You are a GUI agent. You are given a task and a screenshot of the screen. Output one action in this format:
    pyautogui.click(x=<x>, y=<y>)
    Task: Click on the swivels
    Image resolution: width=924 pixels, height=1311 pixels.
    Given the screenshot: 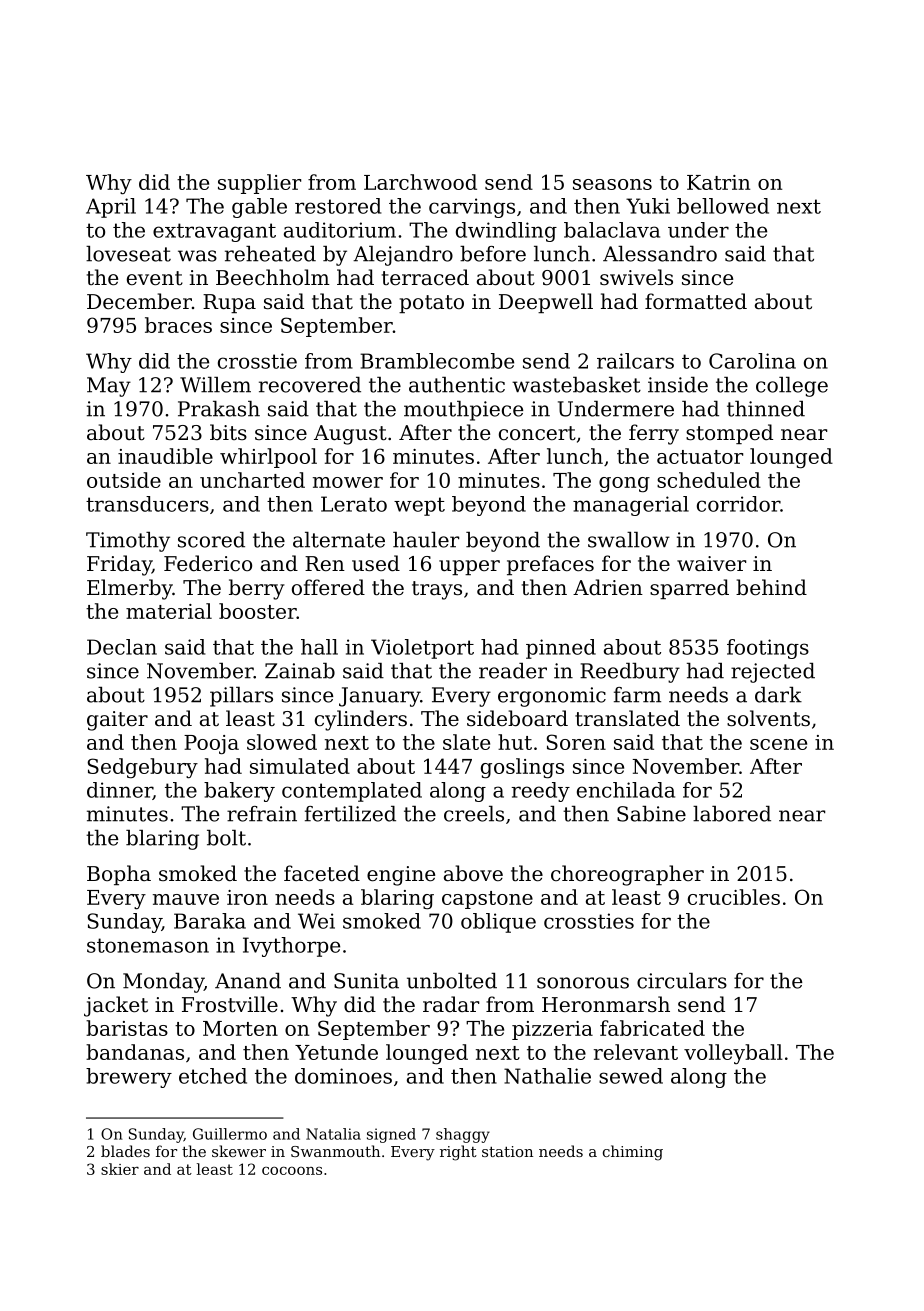 What is the action you would take?
    pyautogui.click(x=636, y=277)
